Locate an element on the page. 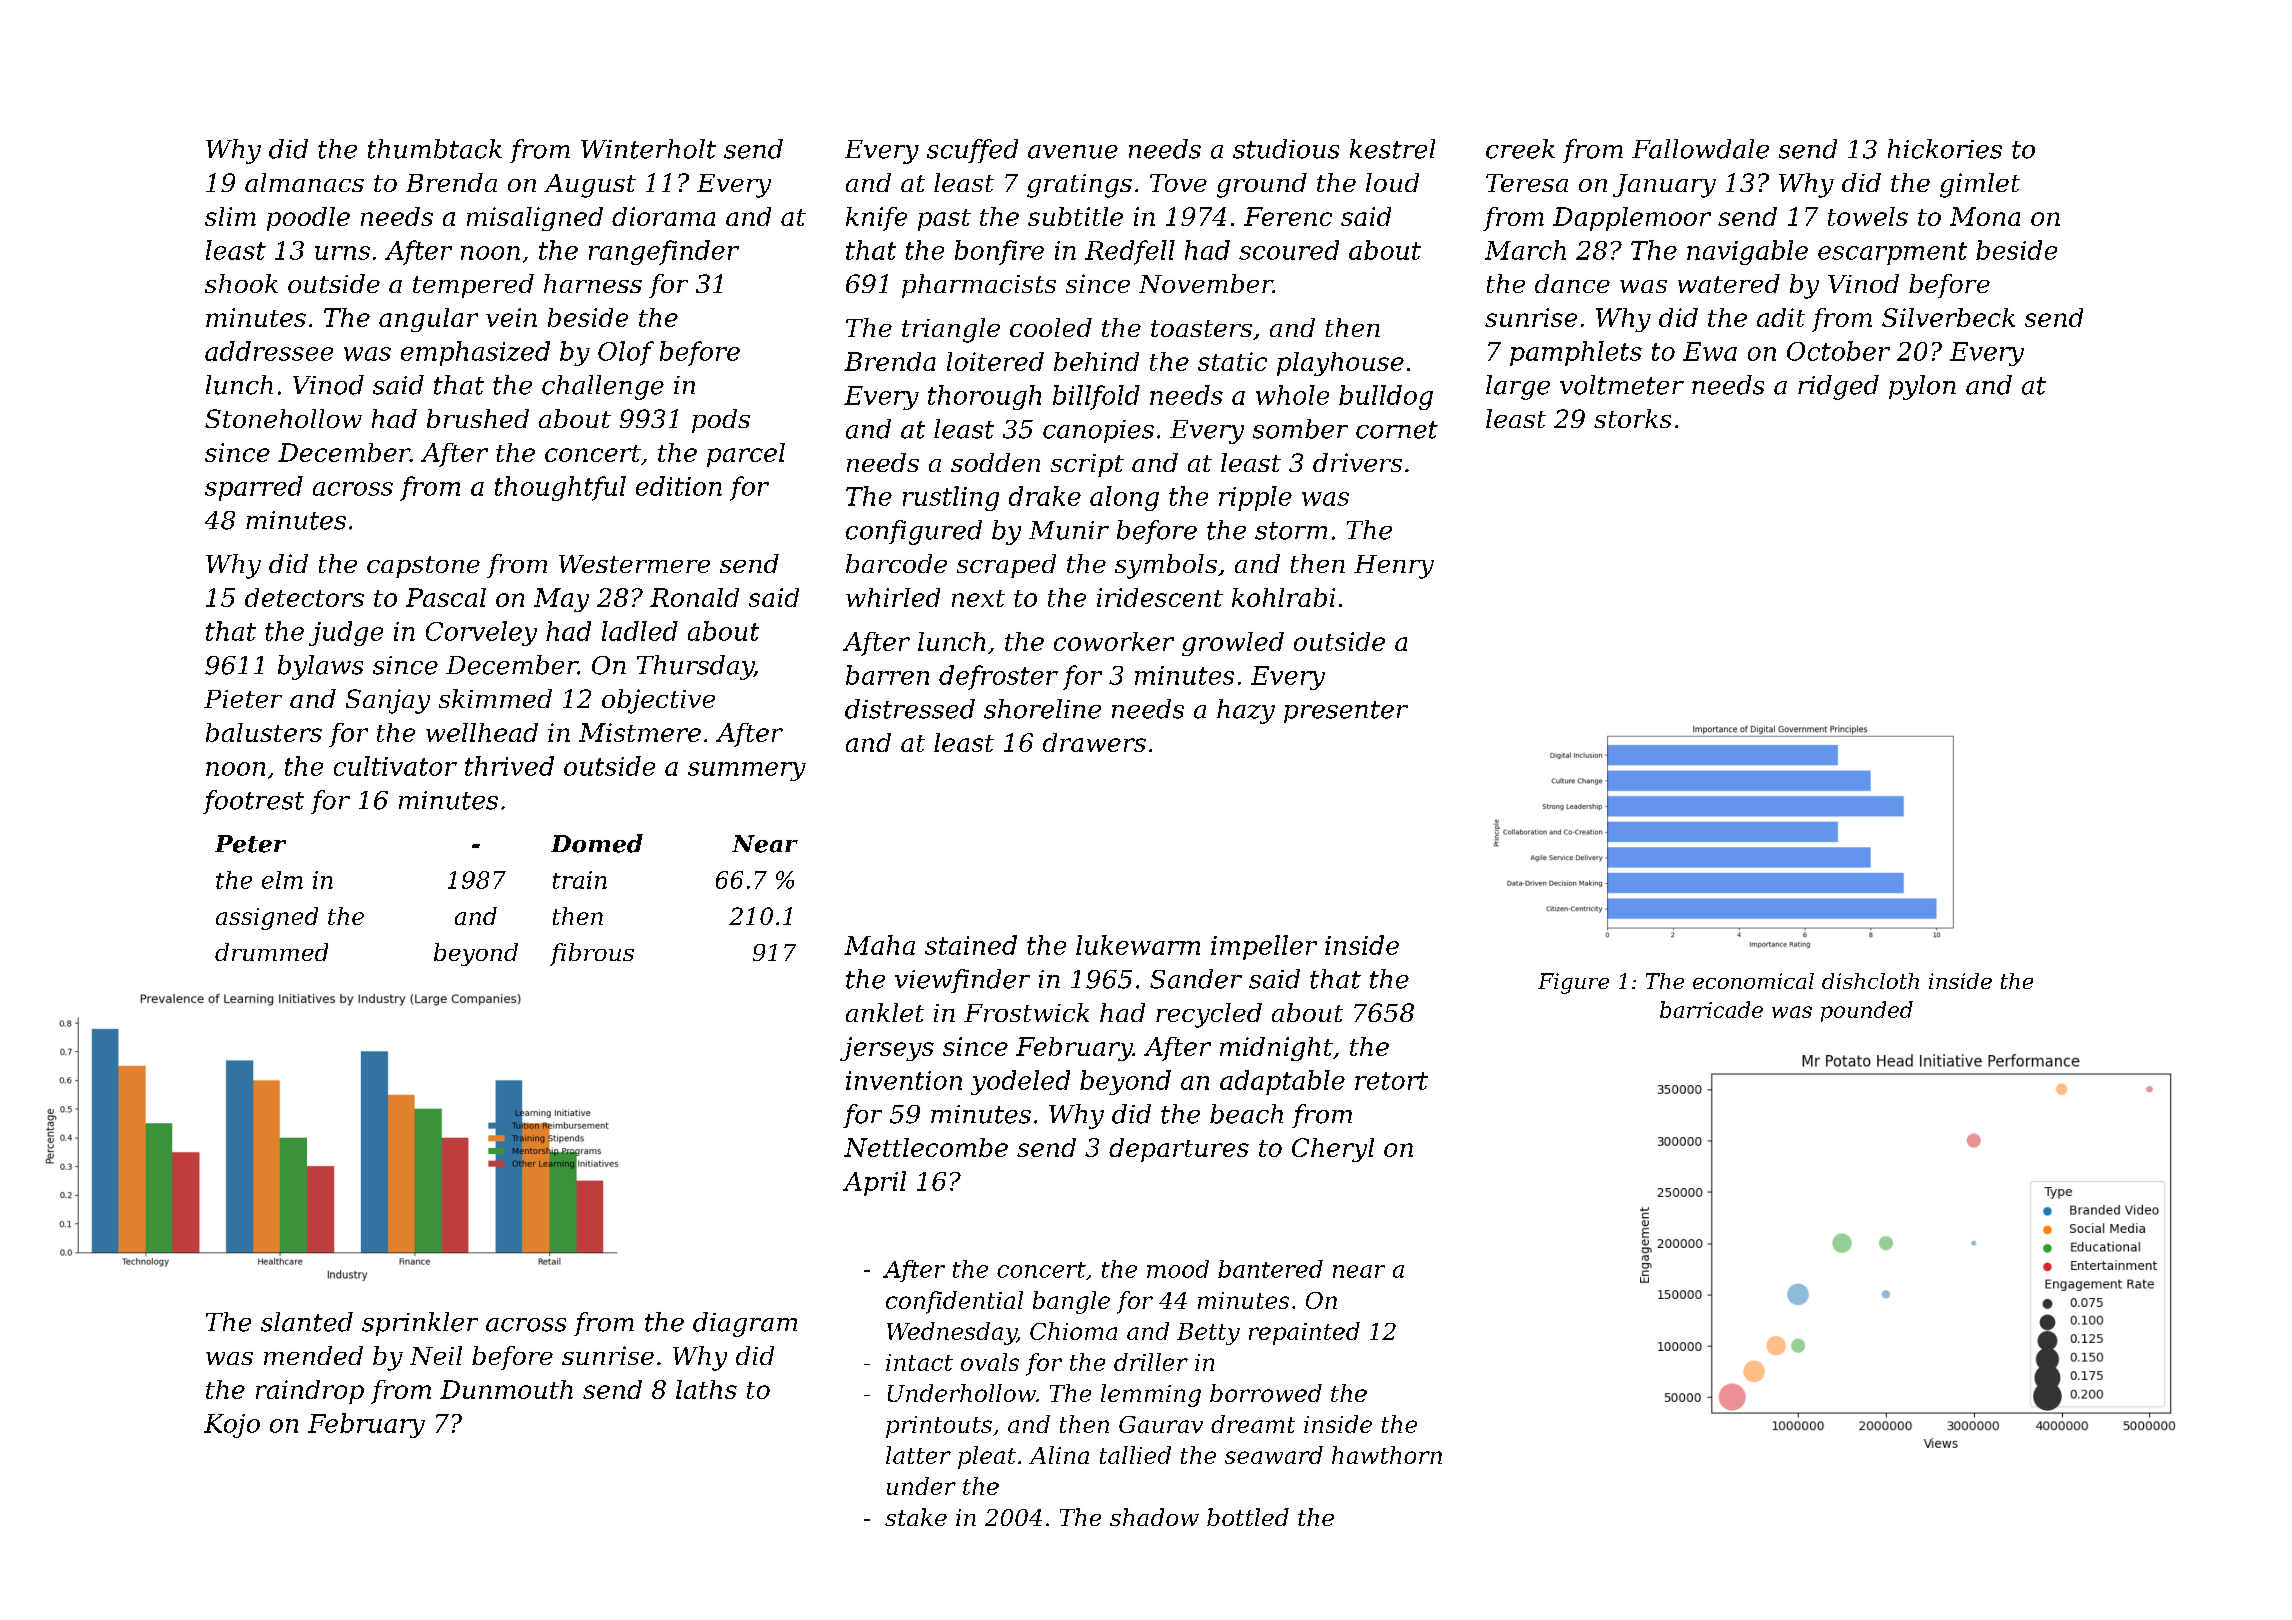  ladled is located at coordinates (640, 631).
